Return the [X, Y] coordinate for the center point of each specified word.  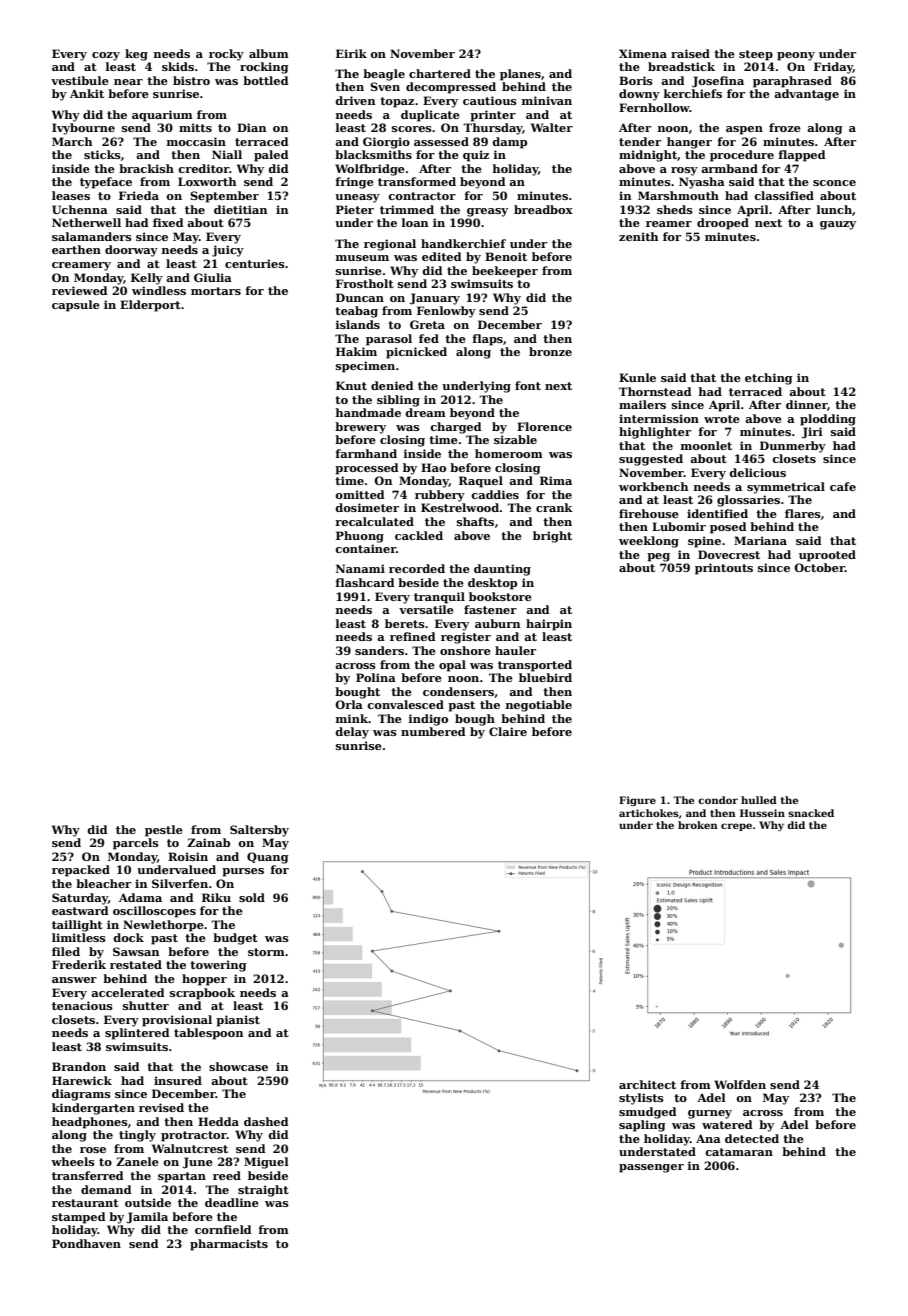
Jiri [812, 433]
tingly [137, 1136]
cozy [106, 56]
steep [756, 55]
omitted [360, 494]
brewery [360, 428]
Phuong [360, 537]
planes [520, 75]
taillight [77, 926]
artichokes [649, 813]
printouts [724, 569]
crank [554, 507]
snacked [811, 813]
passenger [651, 1168]
